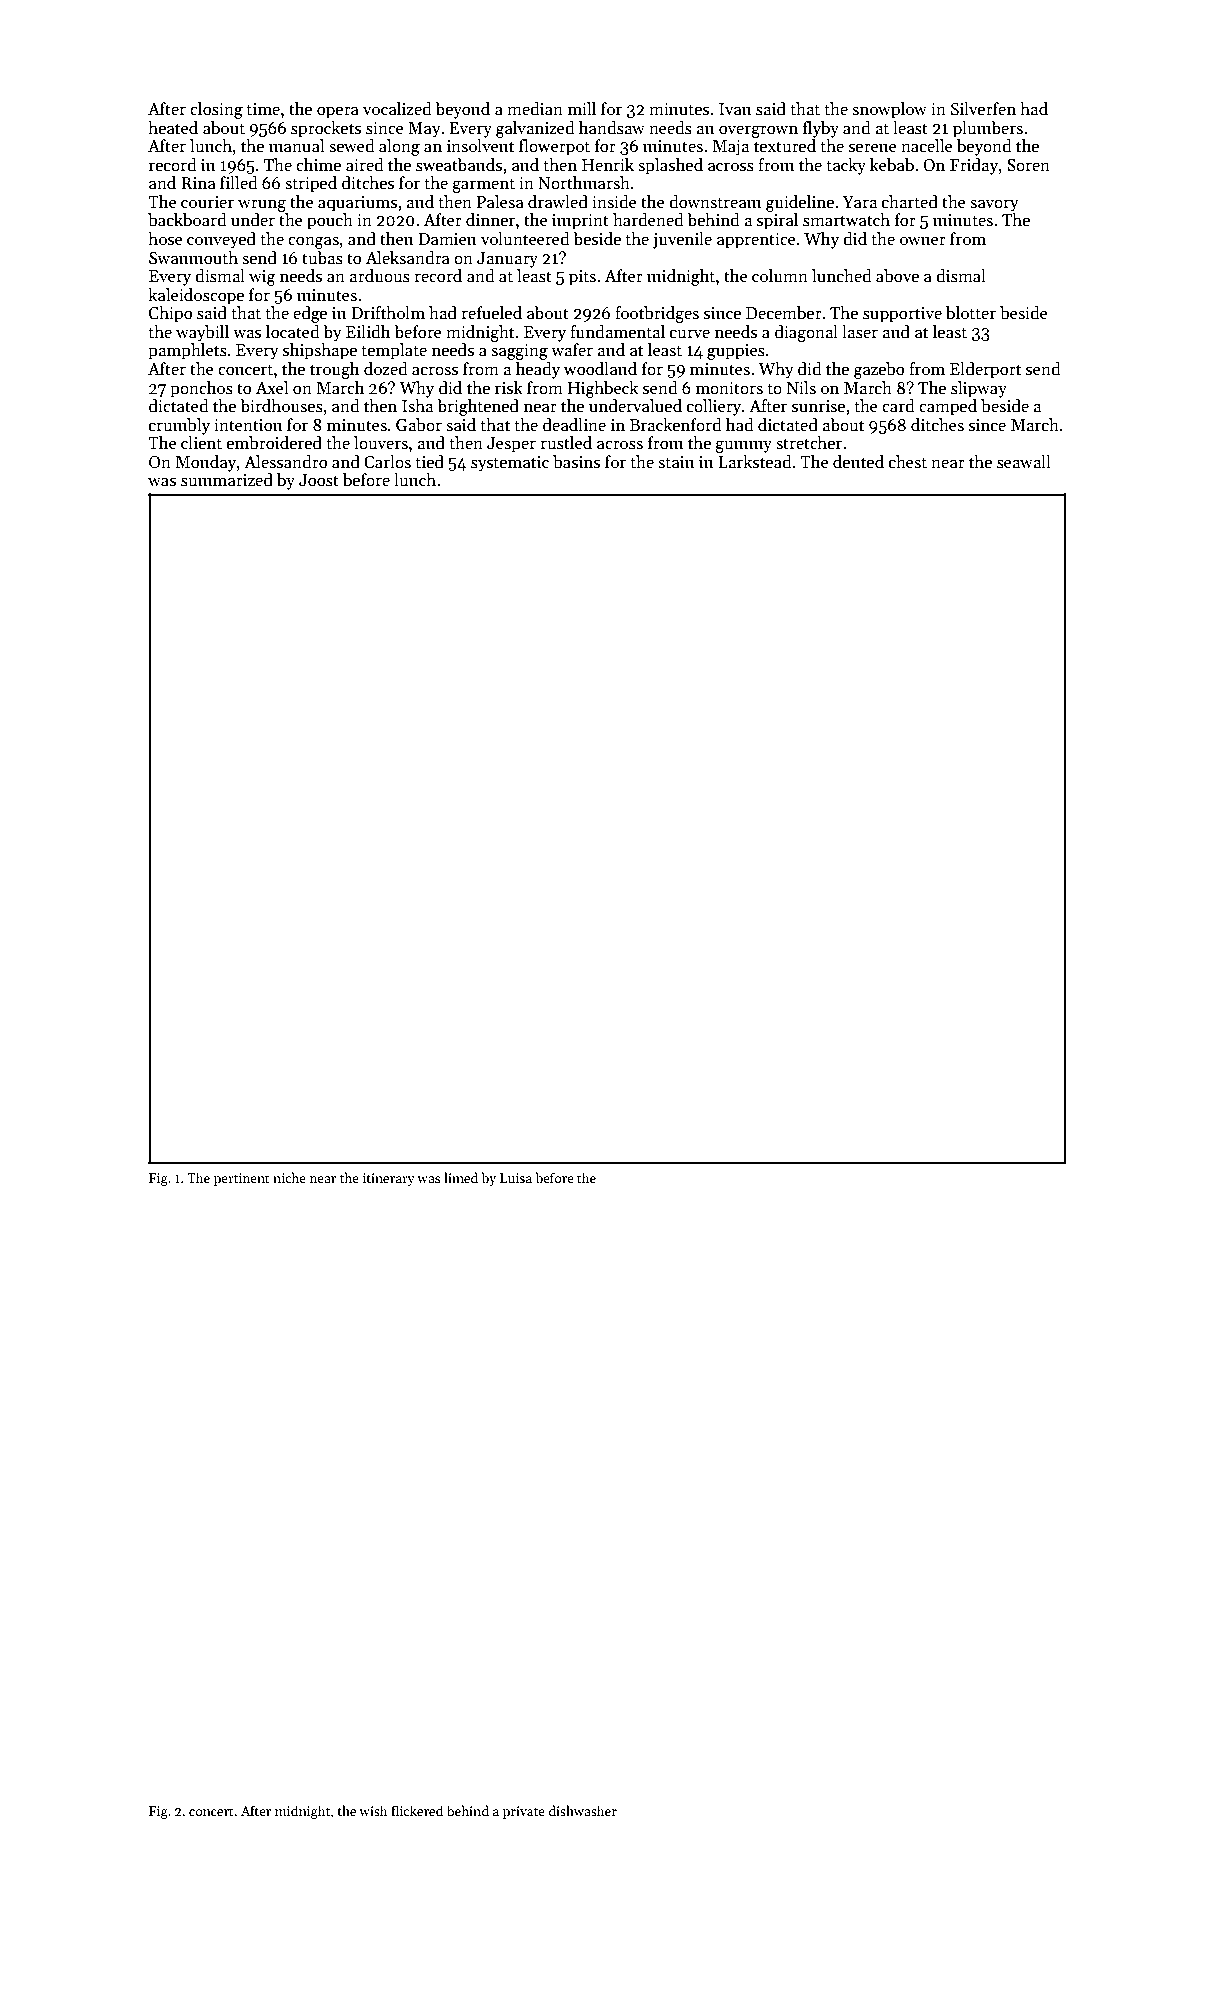  Describe the element at coordinates (373, 1810) in the screenshot. I see `wish` at that location.
